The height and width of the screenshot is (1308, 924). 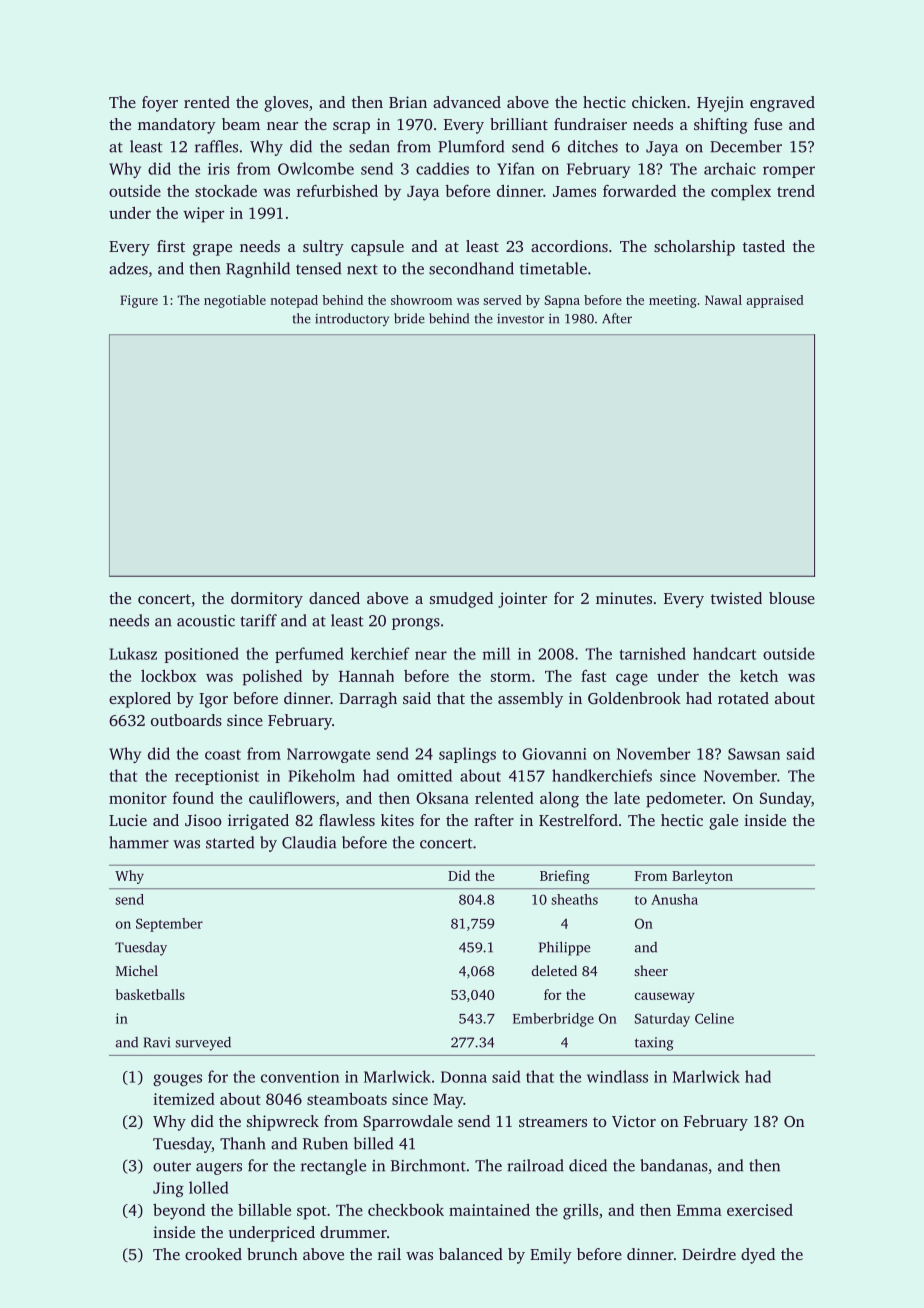 What do you see at coordinates (665, 997) in the screenshot?
I see `causeway` at bounding box center [665, 997].
